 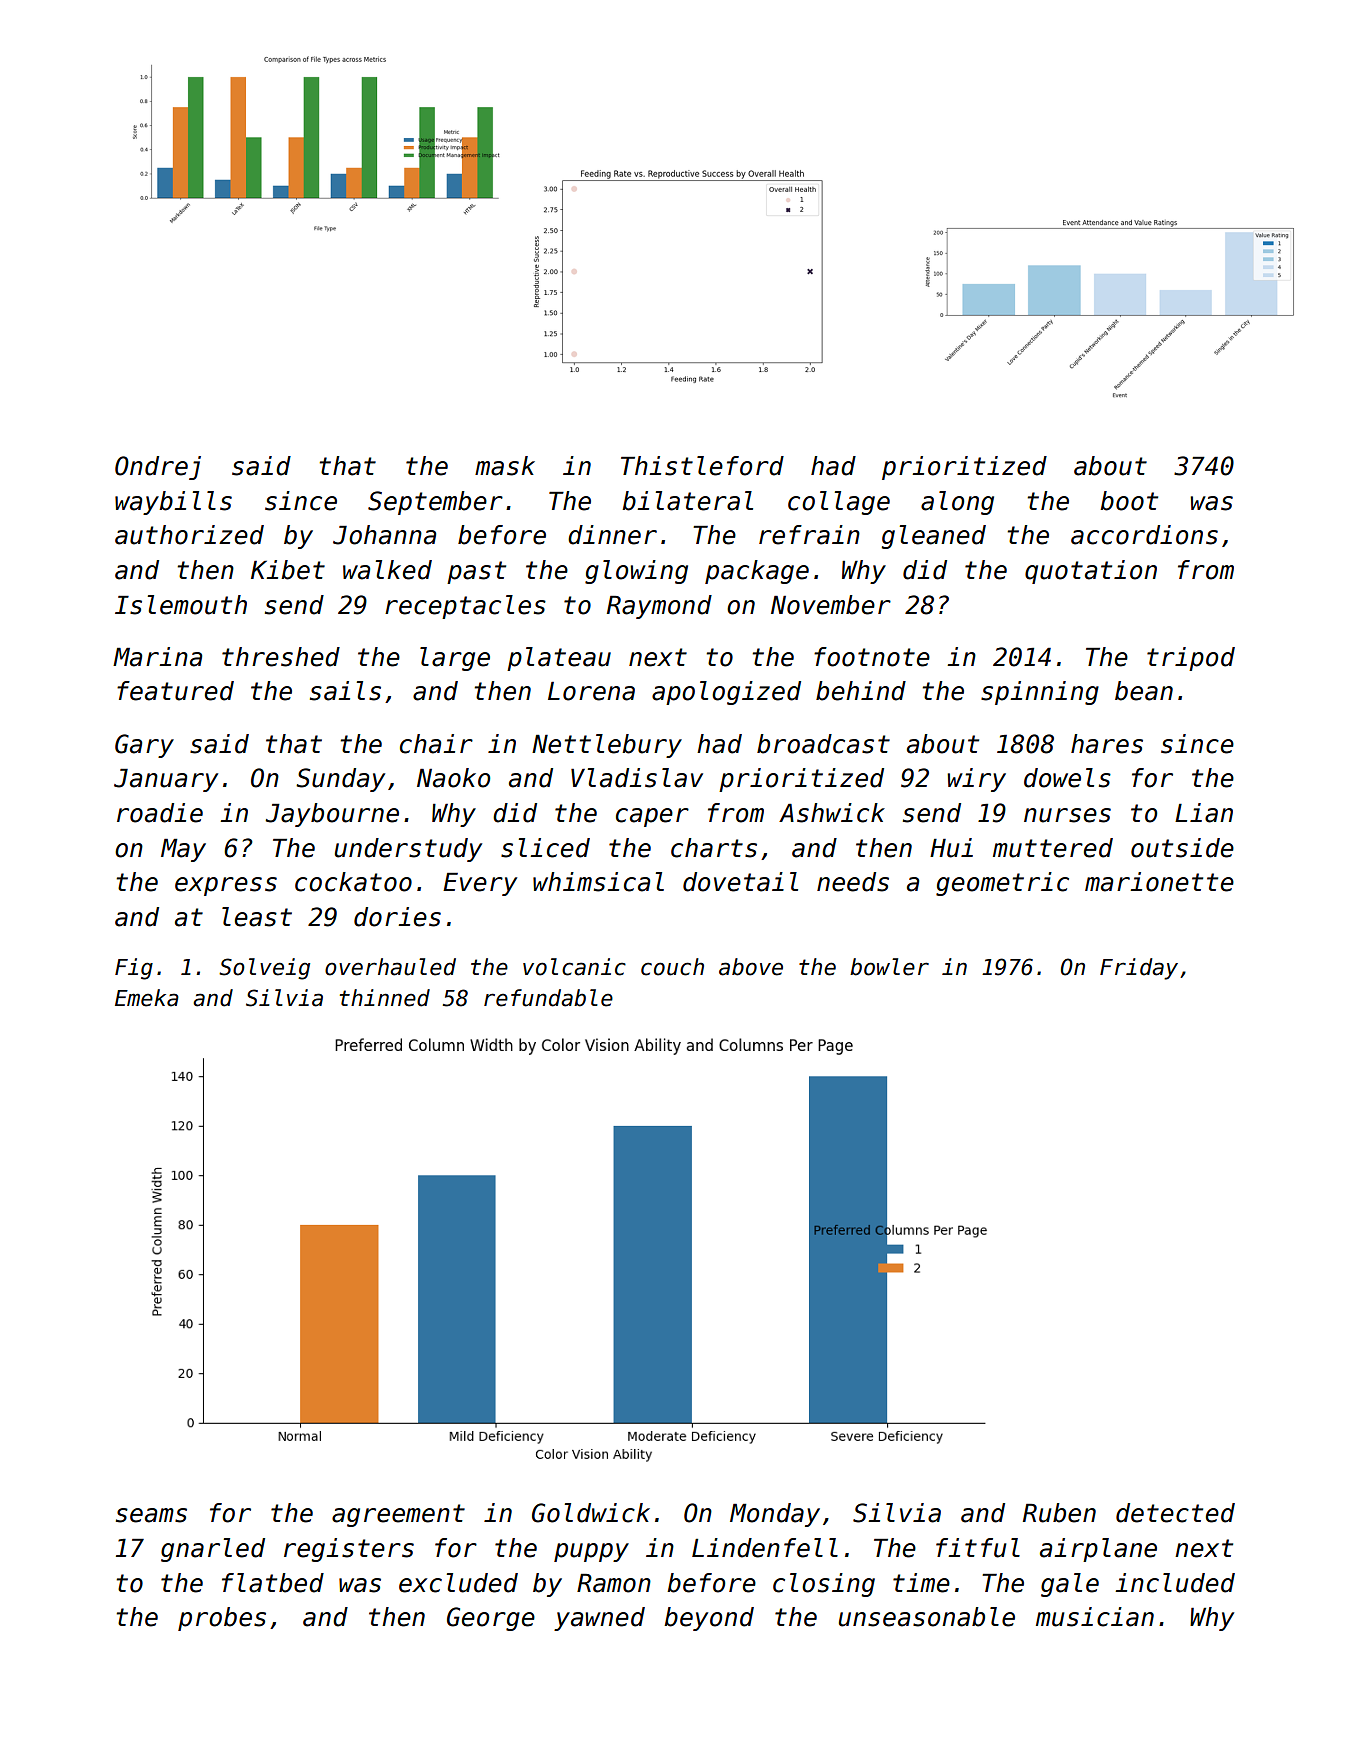 What do you see at coordinates (957, 503) in the page?
I see `along` at bounding box center [957, 503].
